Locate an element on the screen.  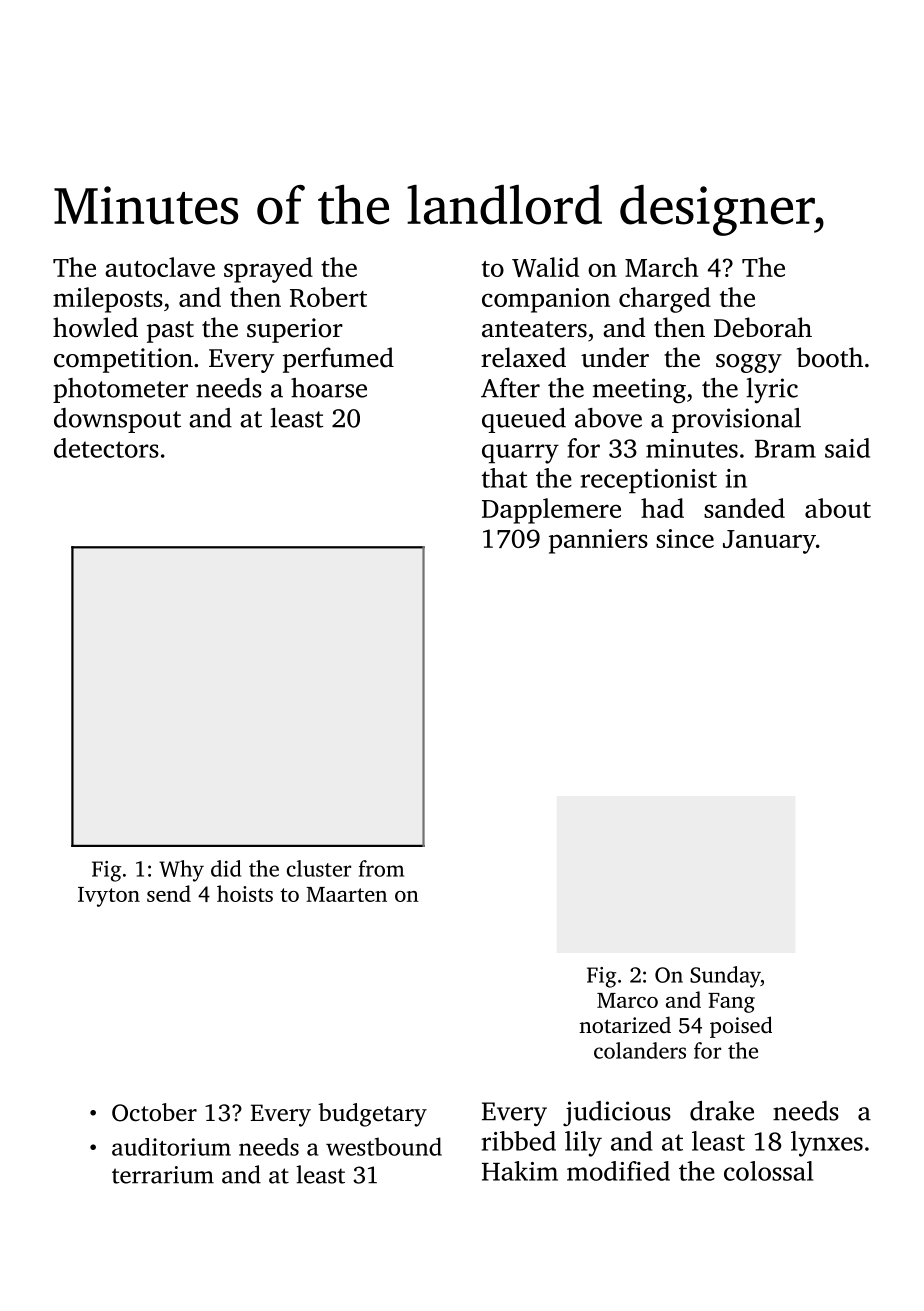
Sunday is located at coordinates (725, 977).
